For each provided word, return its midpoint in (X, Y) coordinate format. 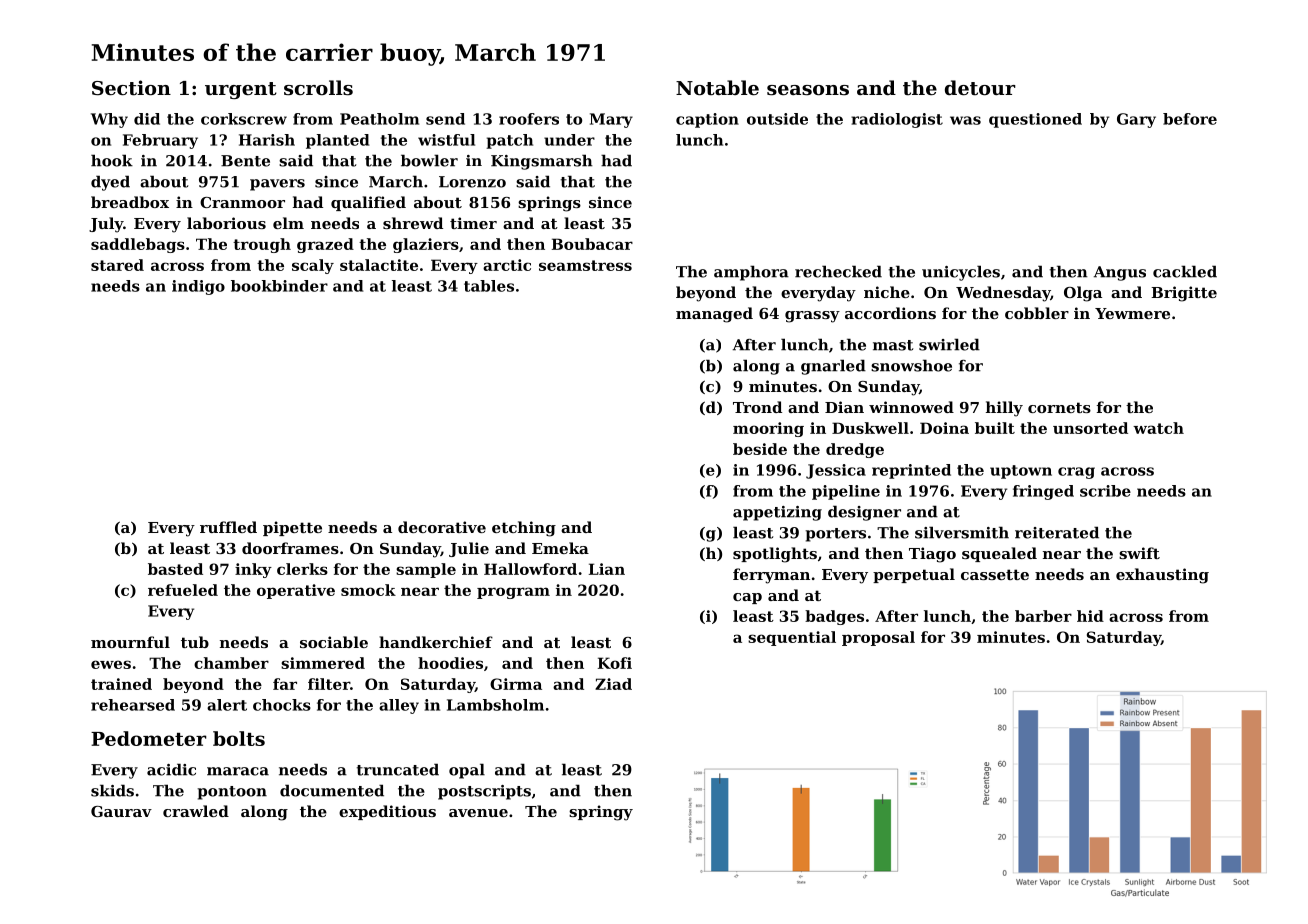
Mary (611, 120)
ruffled (228, 527)
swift (1139, 553)
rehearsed (133, 705)
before (1190, 119)
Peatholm (379, 119)
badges (834, 617)
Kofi (615, 663)
